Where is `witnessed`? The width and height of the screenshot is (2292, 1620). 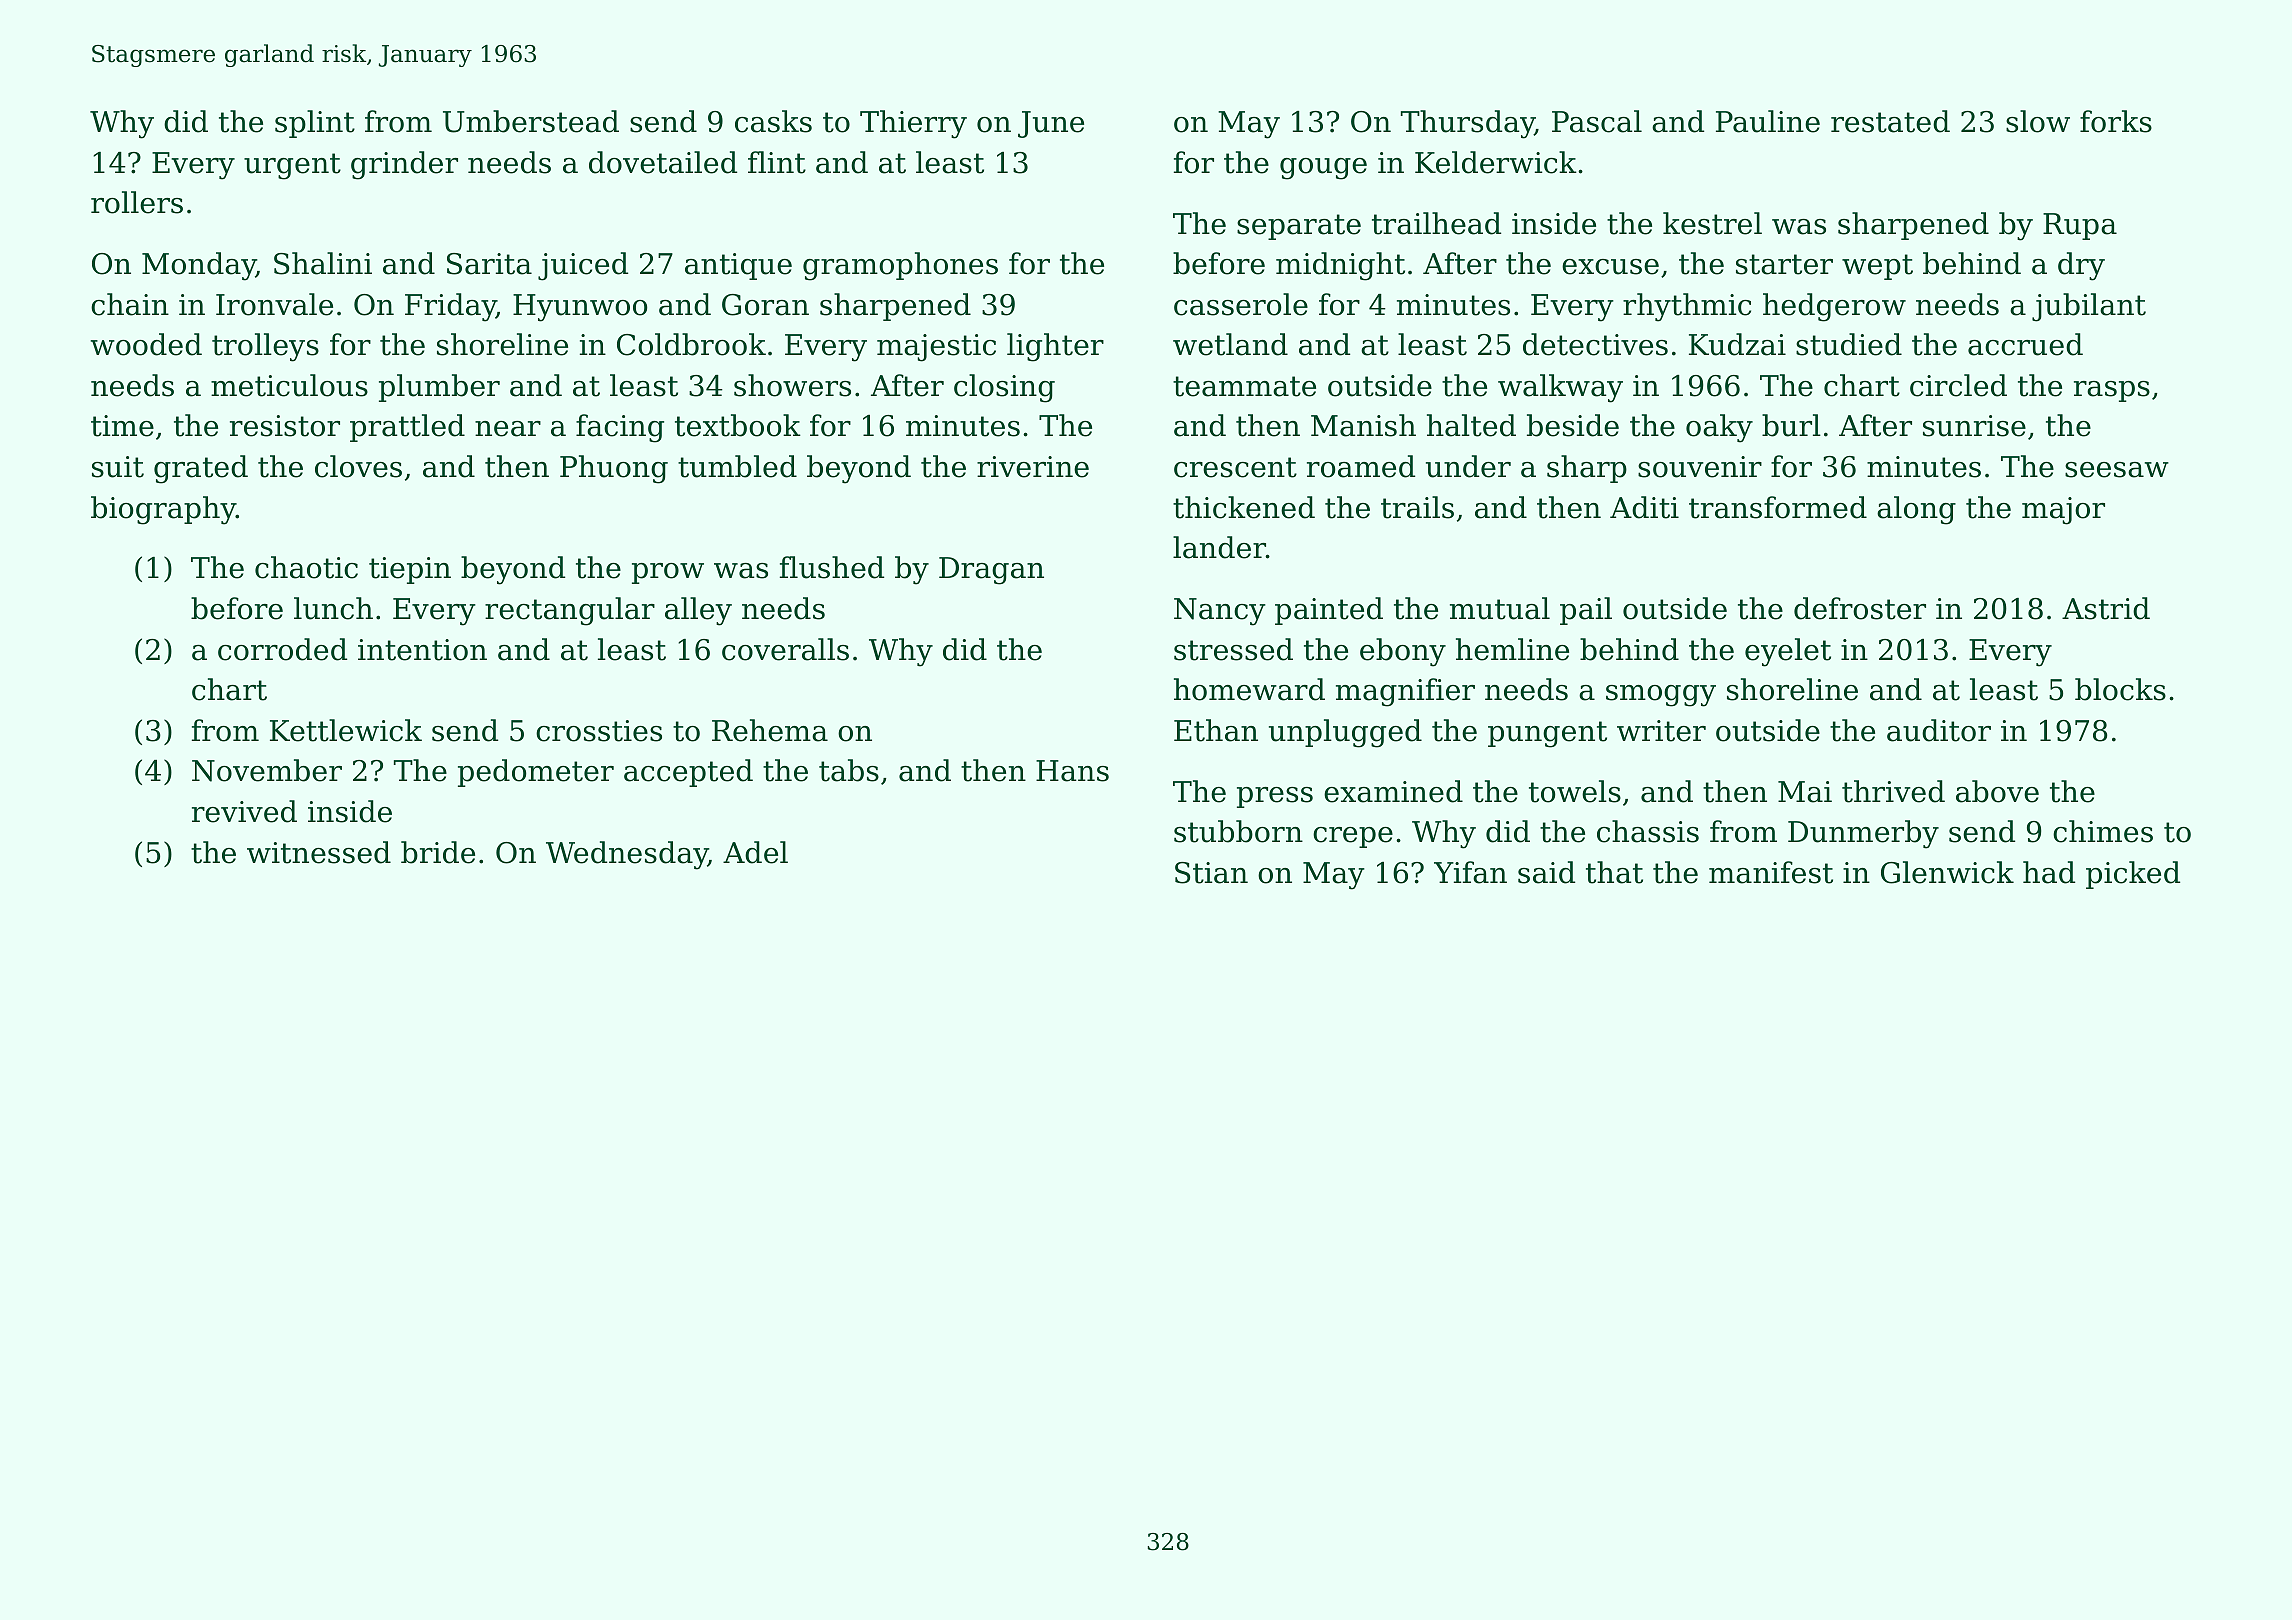 witnessed is located at coordinates (319, 852).
